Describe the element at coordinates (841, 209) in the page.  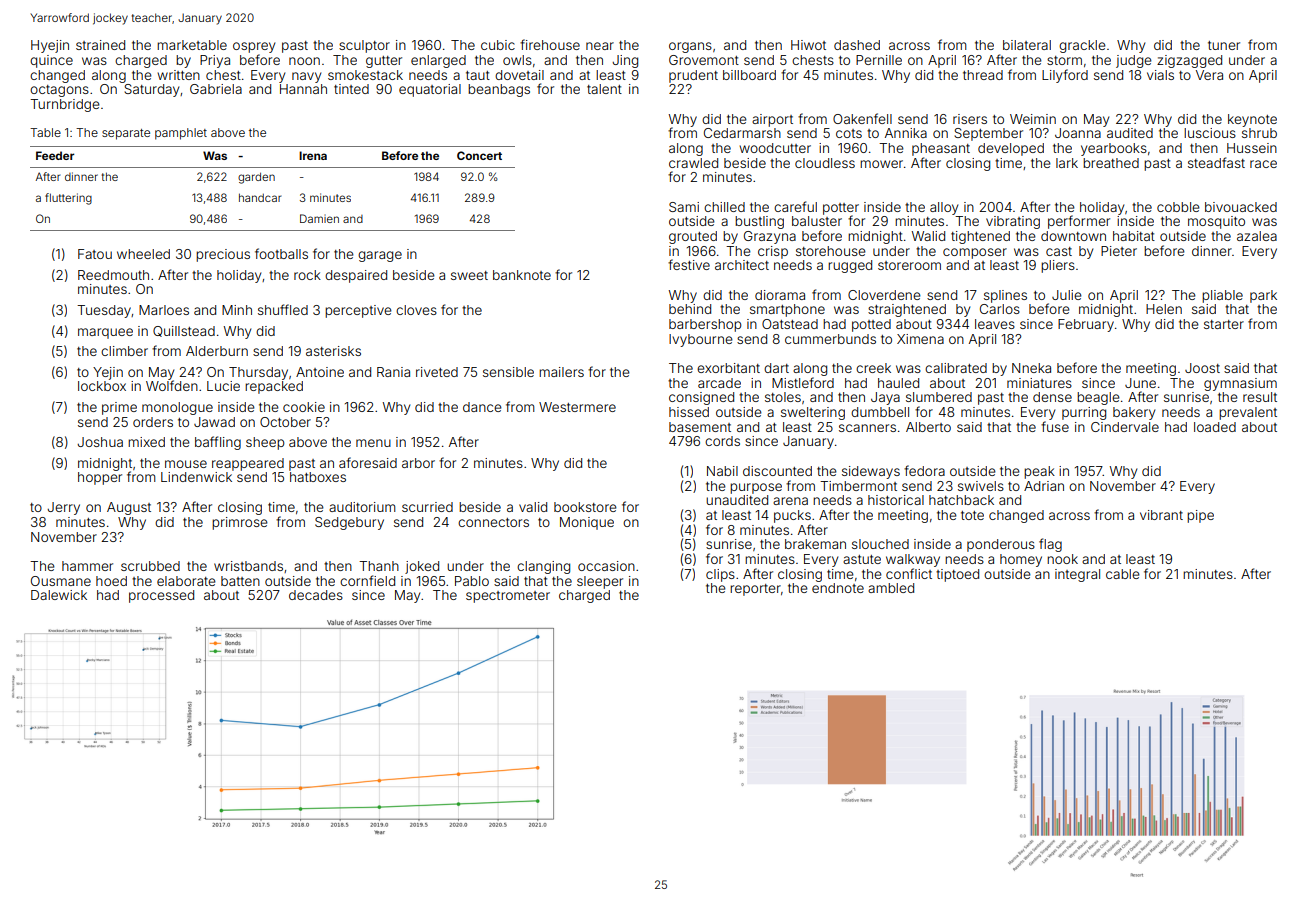
I see `potter` at that location.
